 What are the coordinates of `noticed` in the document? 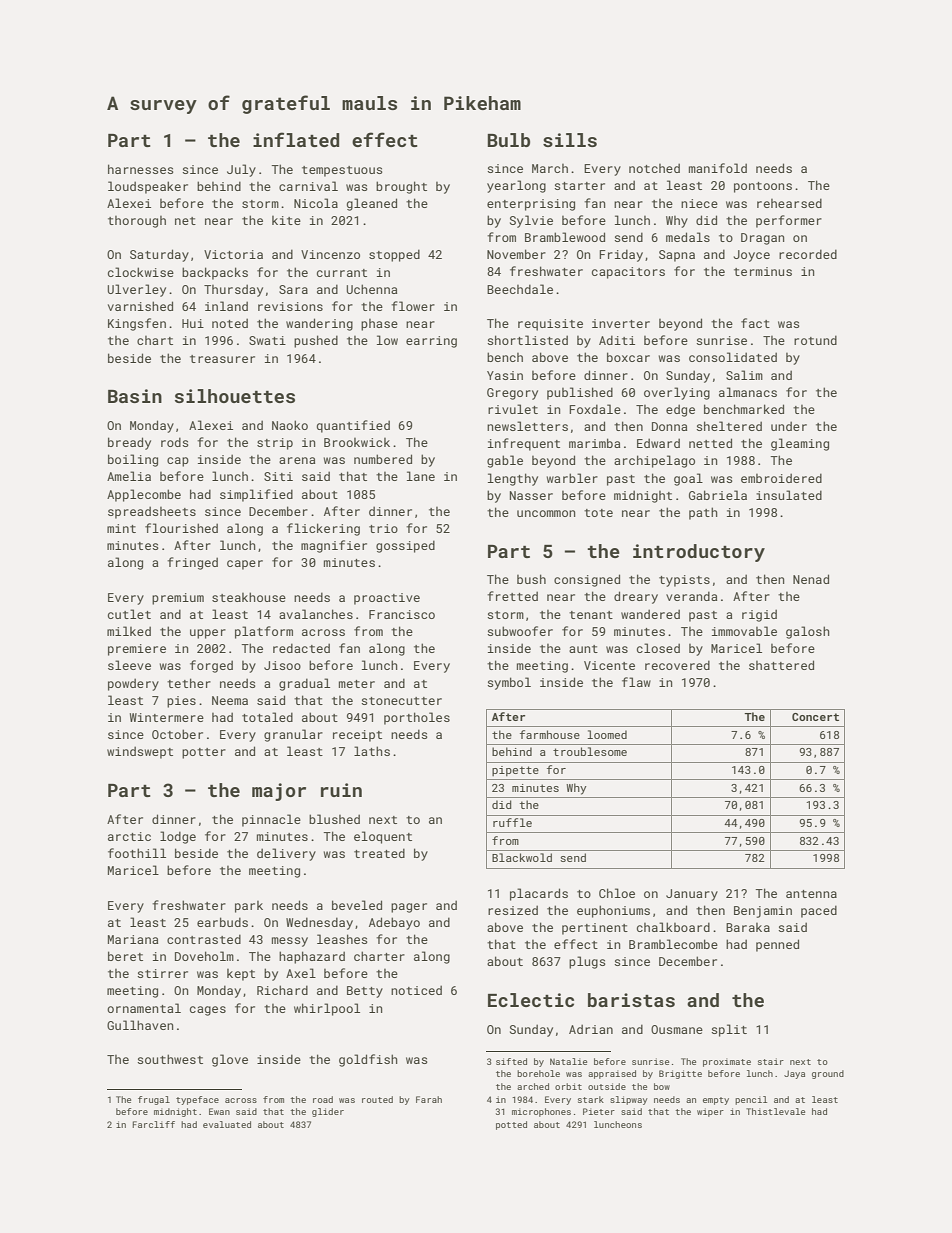 It's located at (416, 990).
